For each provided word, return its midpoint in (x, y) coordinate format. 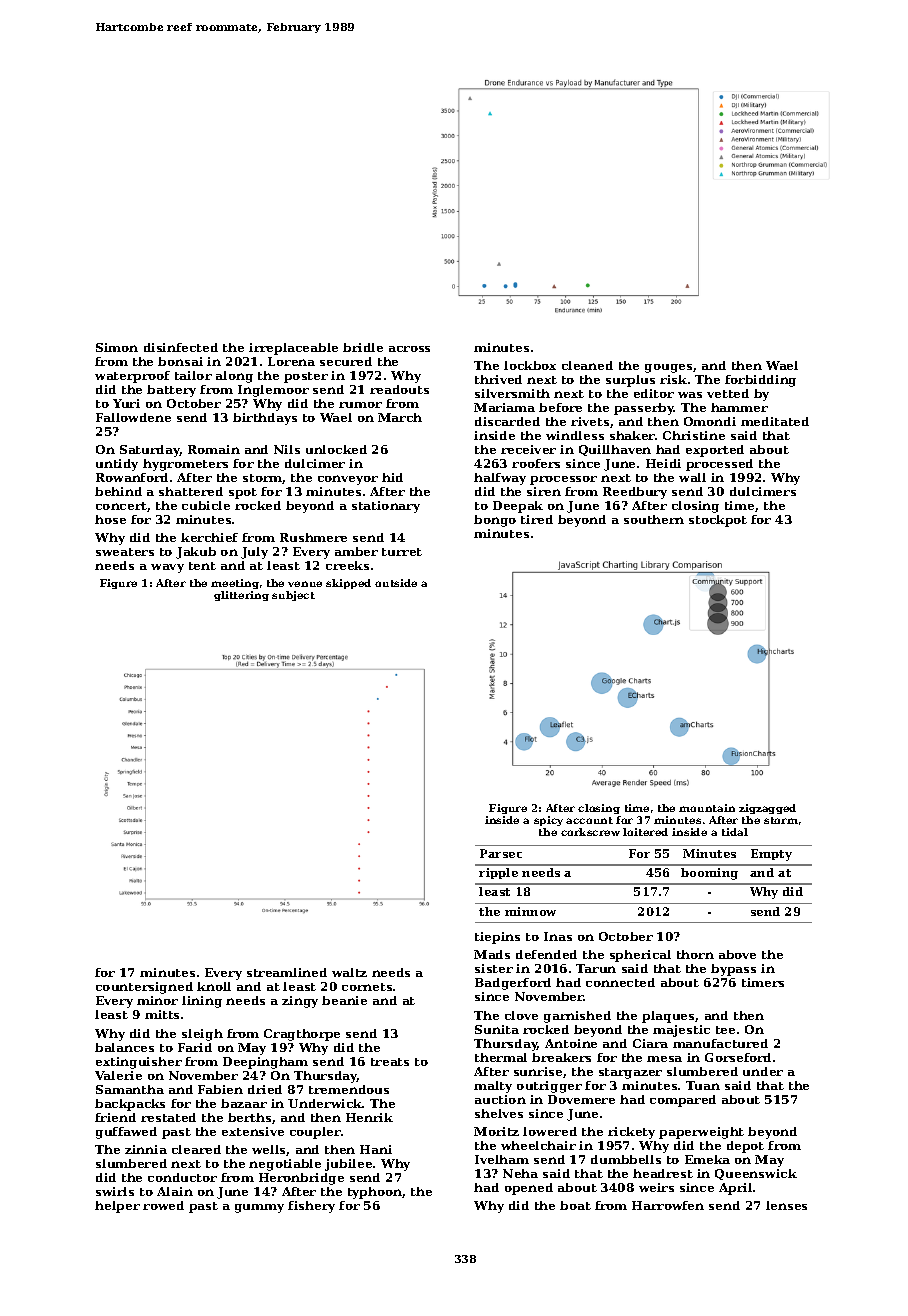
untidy (117, 465)
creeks (347, 565)
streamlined (287, 972)
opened (529, 1189)
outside (396, 583)
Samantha (130, 1089)
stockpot (718, 521)
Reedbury (635, 493)
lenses (786, 1205)
